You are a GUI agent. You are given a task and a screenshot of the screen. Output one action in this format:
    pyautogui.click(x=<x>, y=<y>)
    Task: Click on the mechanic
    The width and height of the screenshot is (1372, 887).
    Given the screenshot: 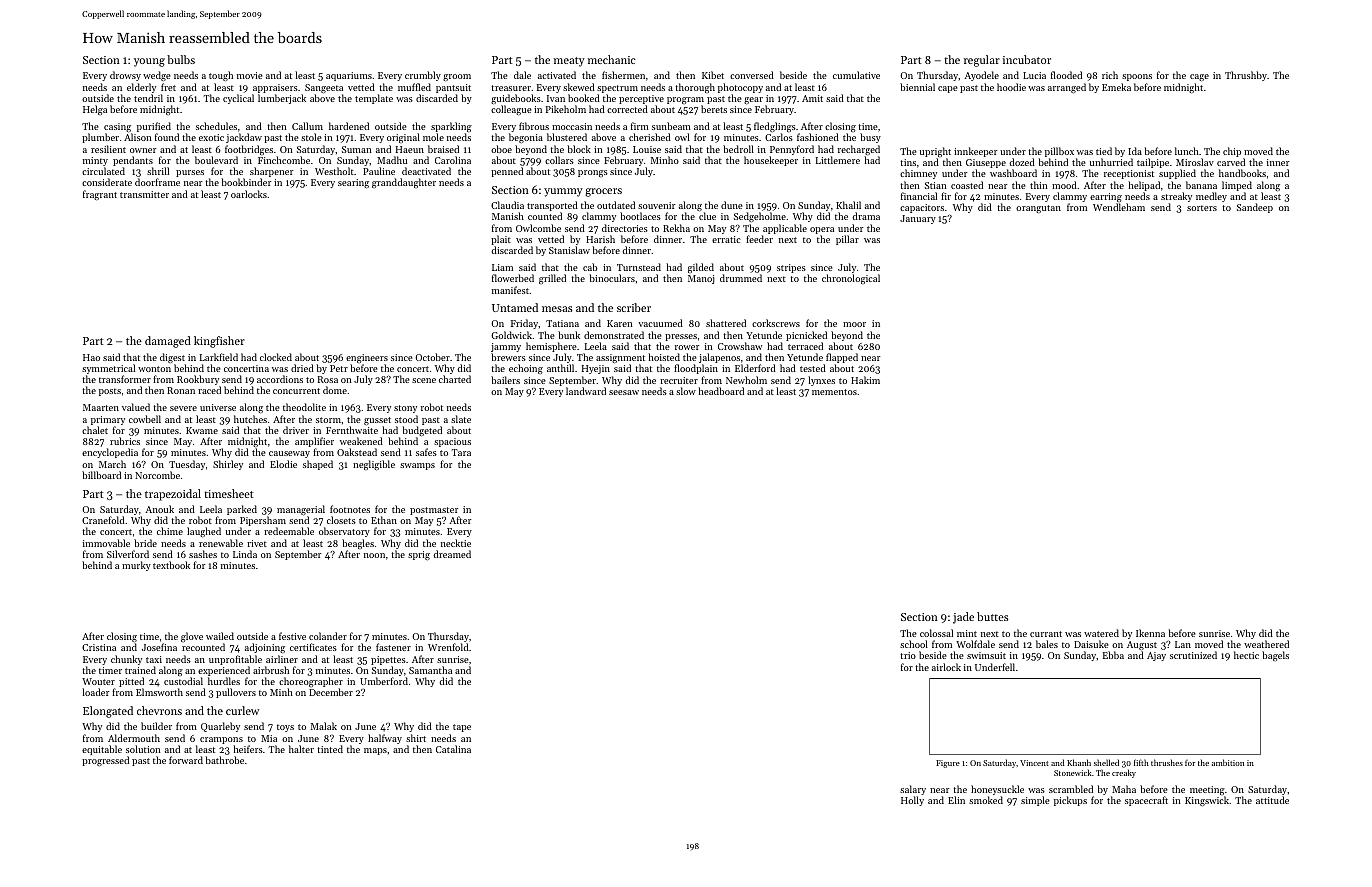 What is the action you would take?
    pyautogui.click(x=612, y=59)
